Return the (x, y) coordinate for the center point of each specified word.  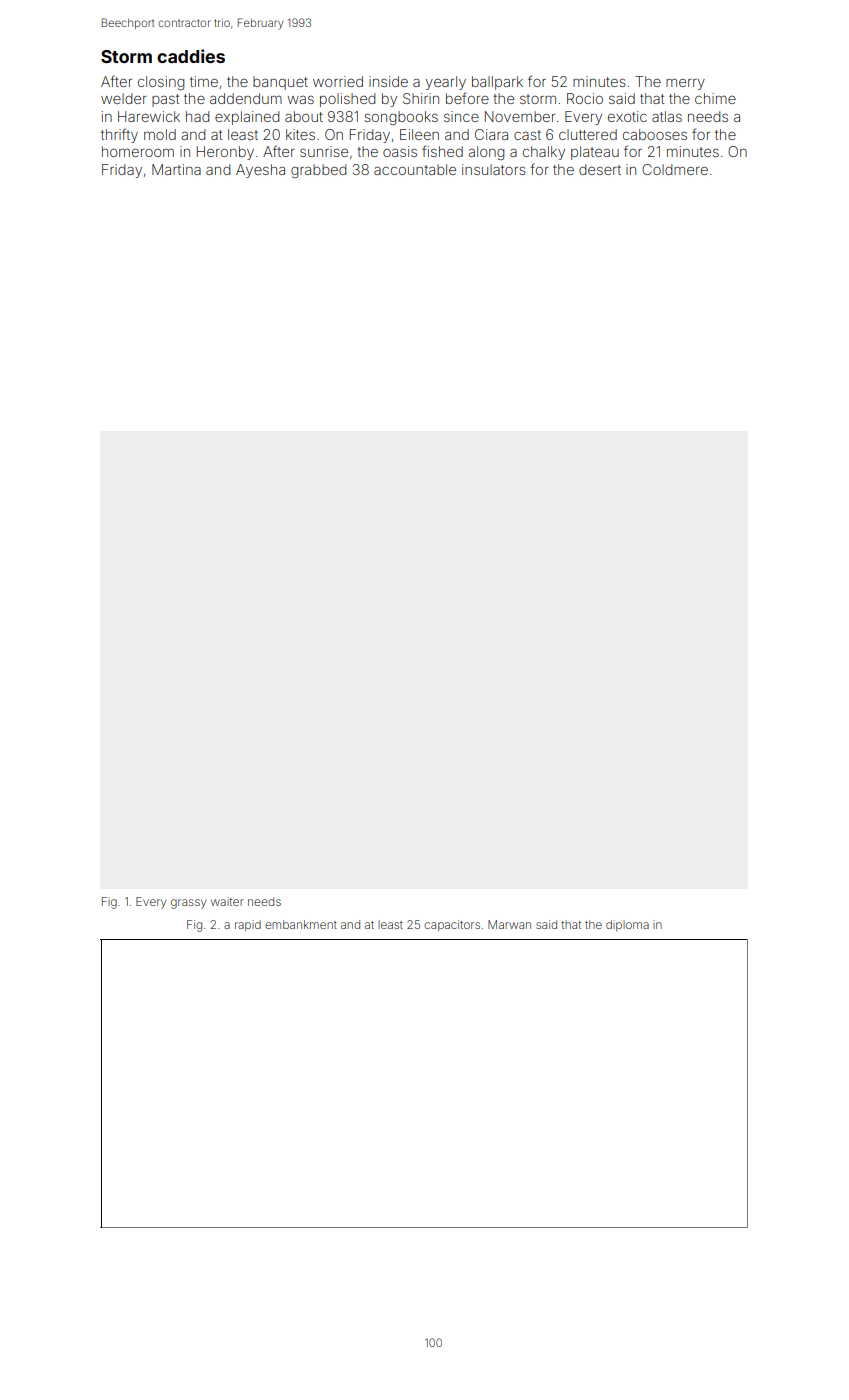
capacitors (452, 925)
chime (715, 98)
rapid (248, 925)
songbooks (401, 118)
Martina (176, 169)
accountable (415, 169)
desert (600, 169)
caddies (191, 56)
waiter (227, 901)
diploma (627, 925)
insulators (494, 169)
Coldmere (675, 169)
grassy (188, 904)
